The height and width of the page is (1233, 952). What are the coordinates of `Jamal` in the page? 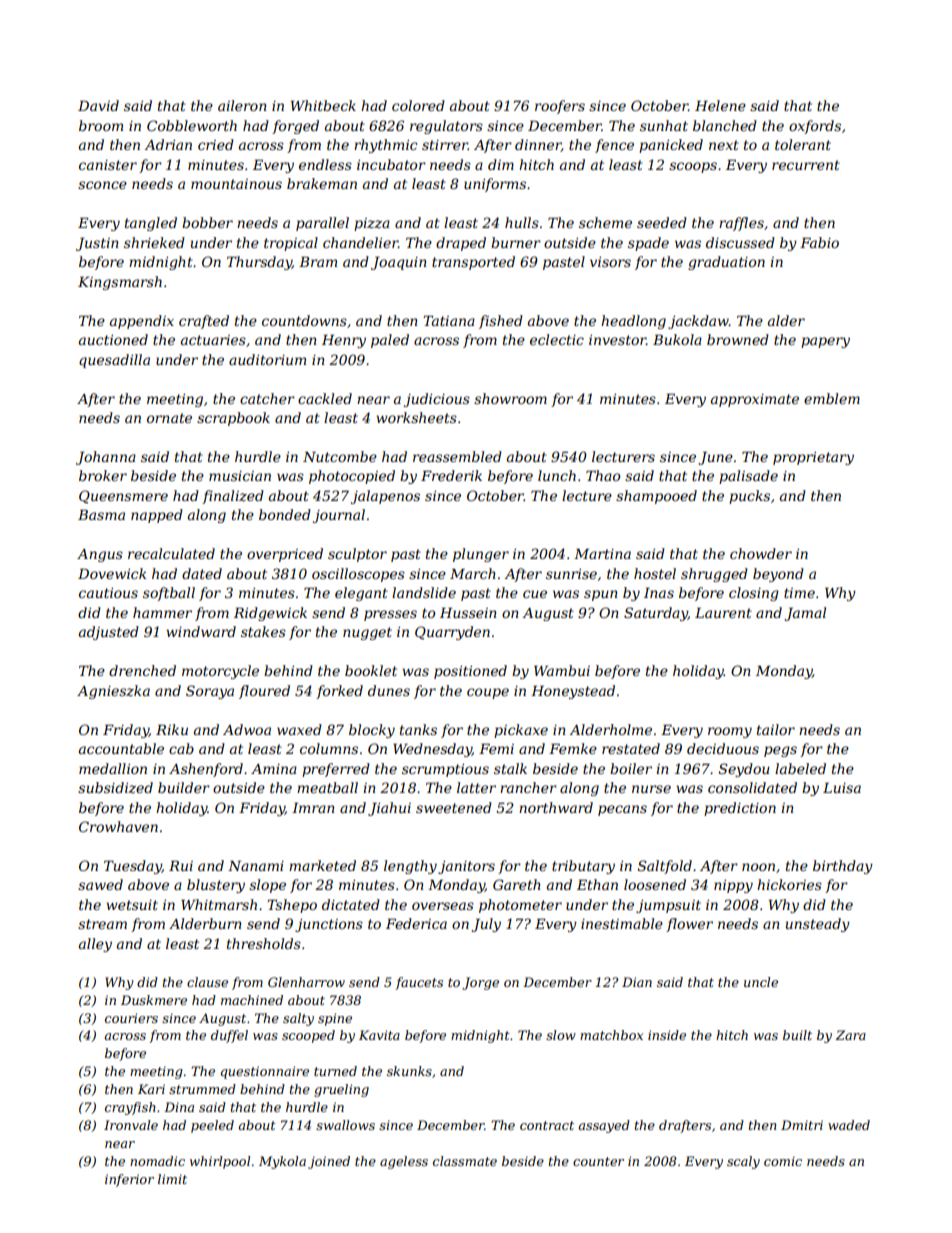 It's located at (805, 614).
